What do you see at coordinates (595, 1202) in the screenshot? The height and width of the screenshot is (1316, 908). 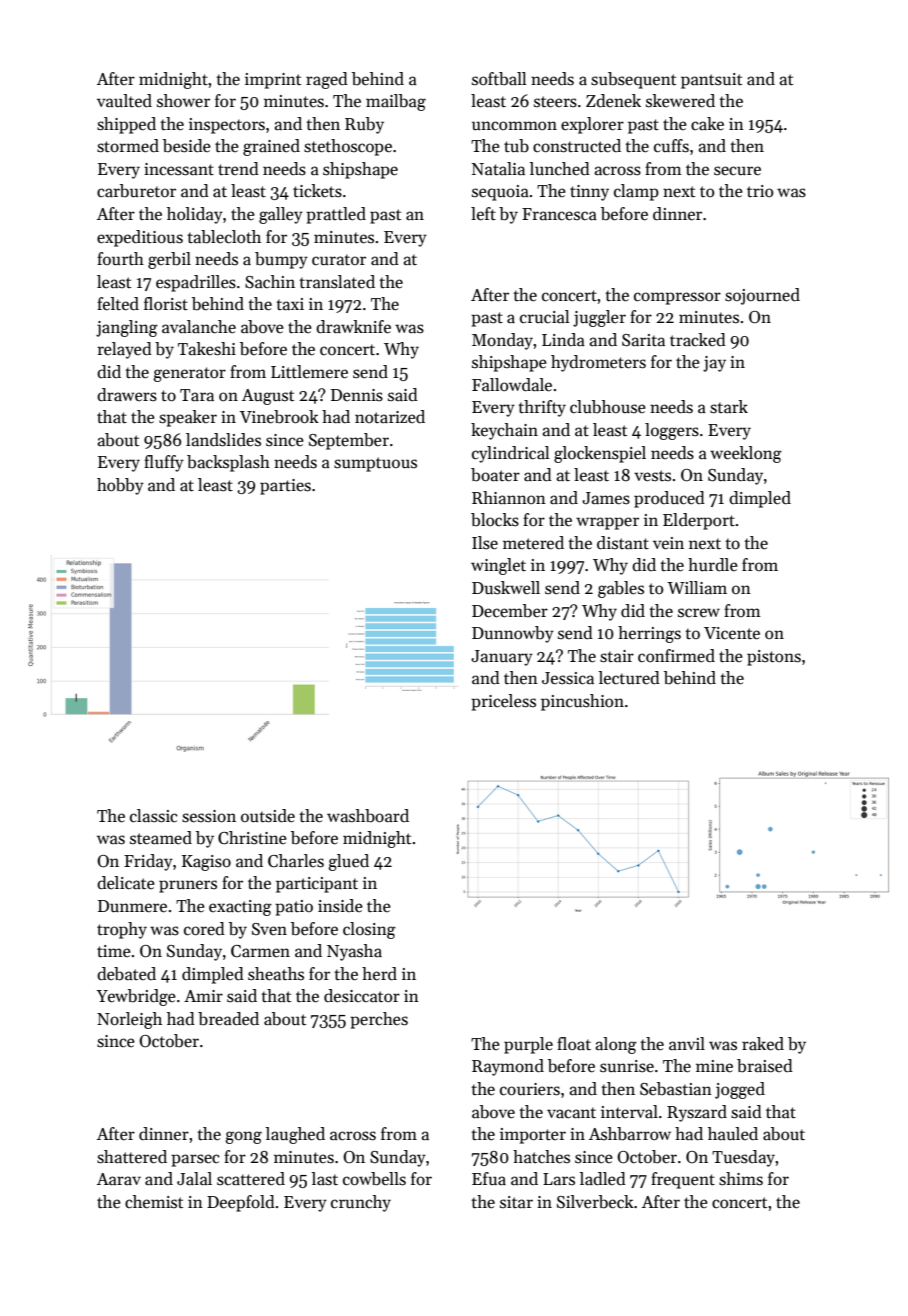 I see `Silverbeck` at bounding box center [595, 1202].
